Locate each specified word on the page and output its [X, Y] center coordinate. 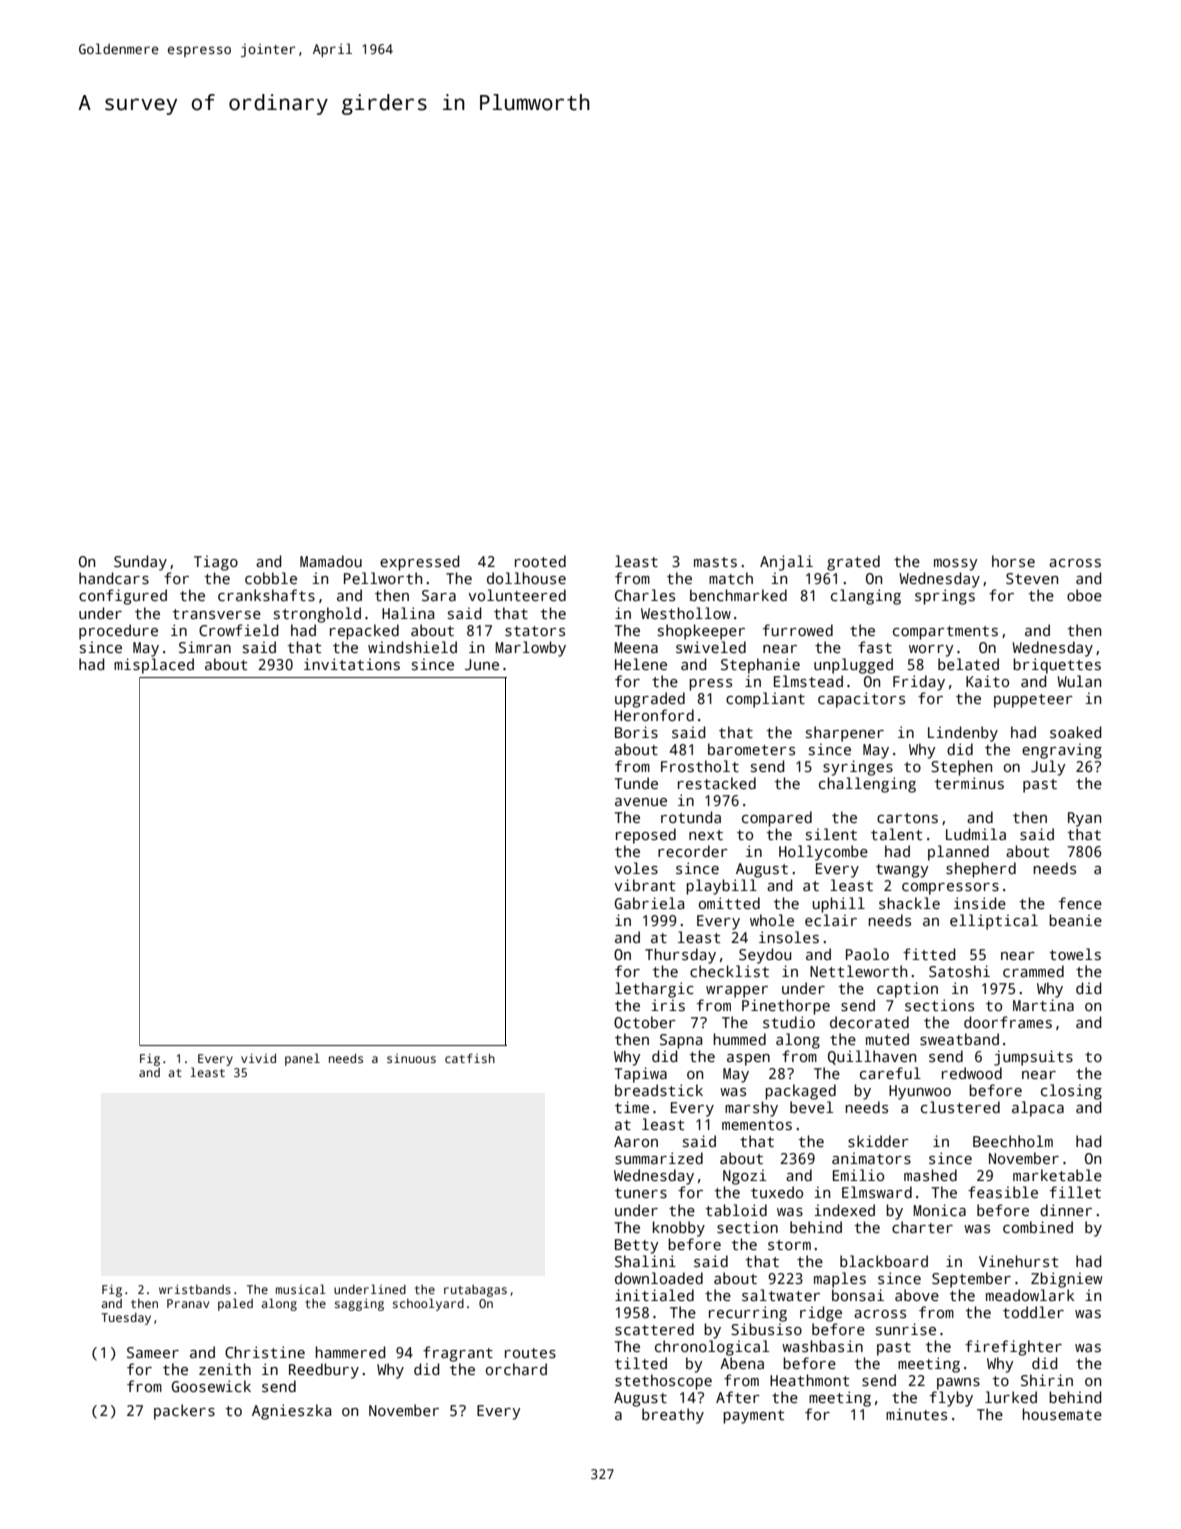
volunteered [517, 595]
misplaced [154, 666]
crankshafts [266, 595]
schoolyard [428, 1304]
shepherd [981, 870]
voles [636, 868]
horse [1013, 561]
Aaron [636, 1141]
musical [301, 1289]
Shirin [1047, 1380]
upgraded [650, 700]
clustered [960, 1107]
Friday [919, 683]
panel [302, 1059]
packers [184, 1412]
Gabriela [649, 903]
